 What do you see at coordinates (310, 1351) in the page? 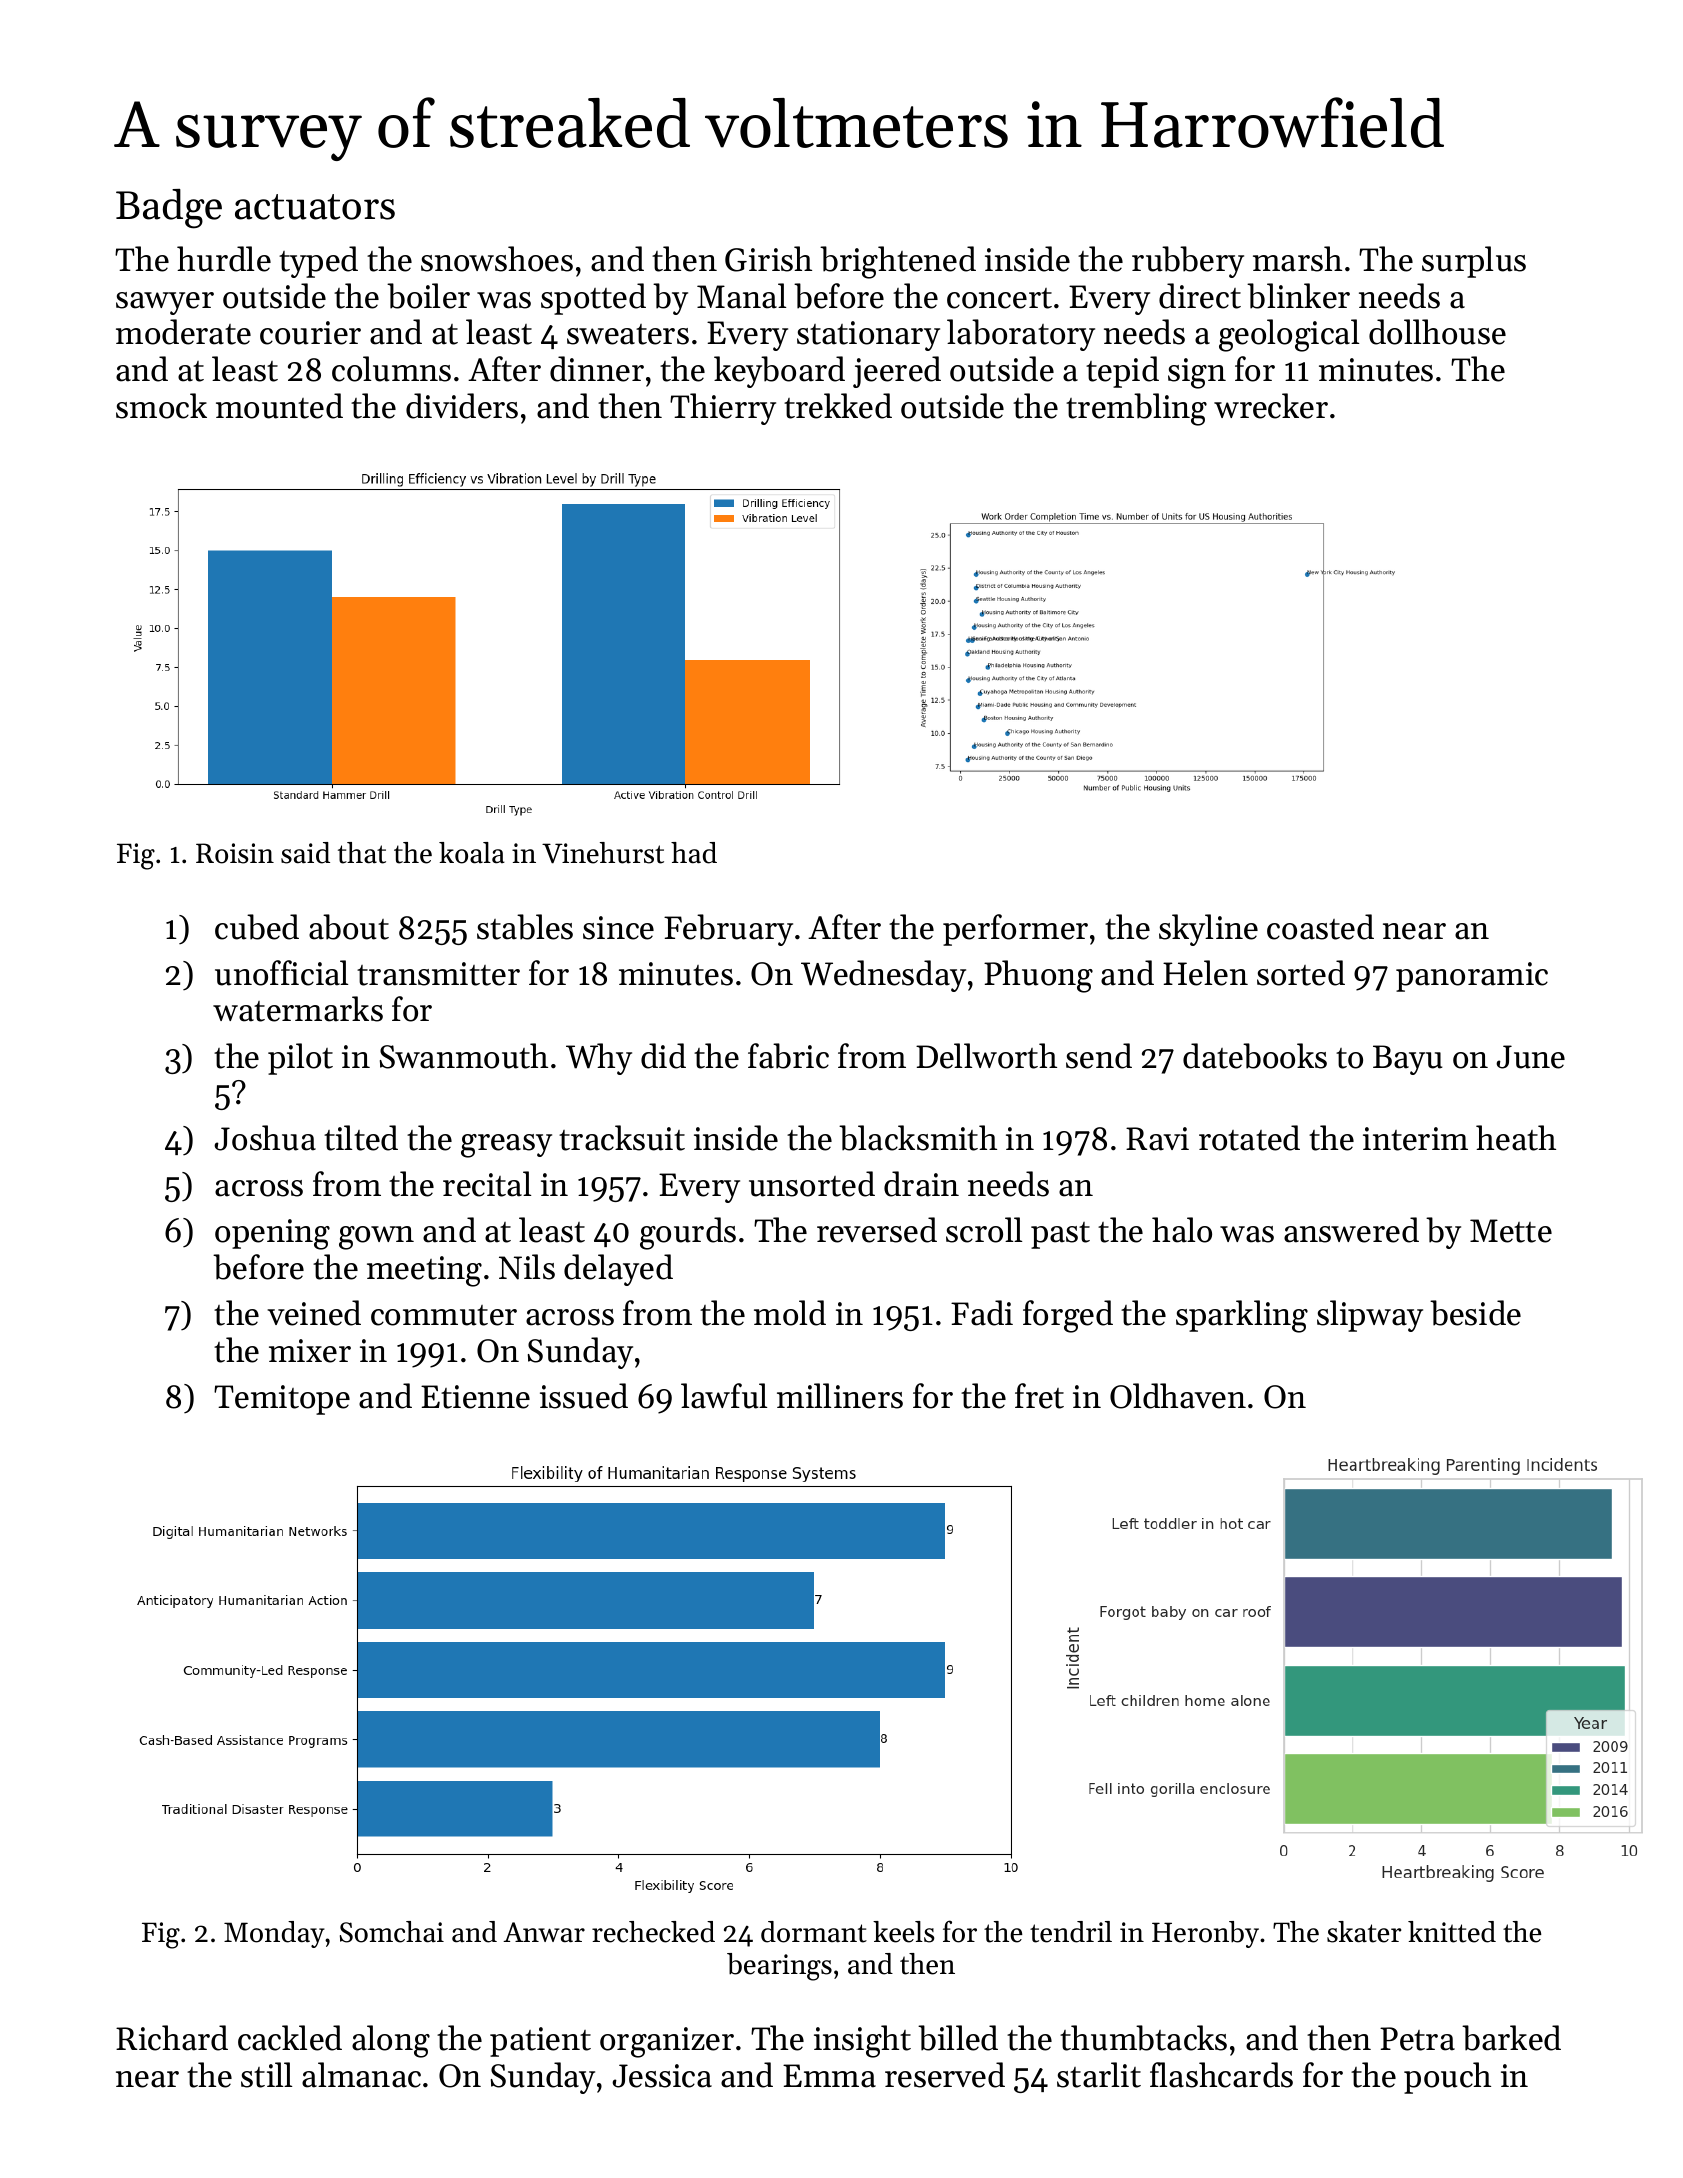
I see `mixer` at bounding box center [310, 1351].
